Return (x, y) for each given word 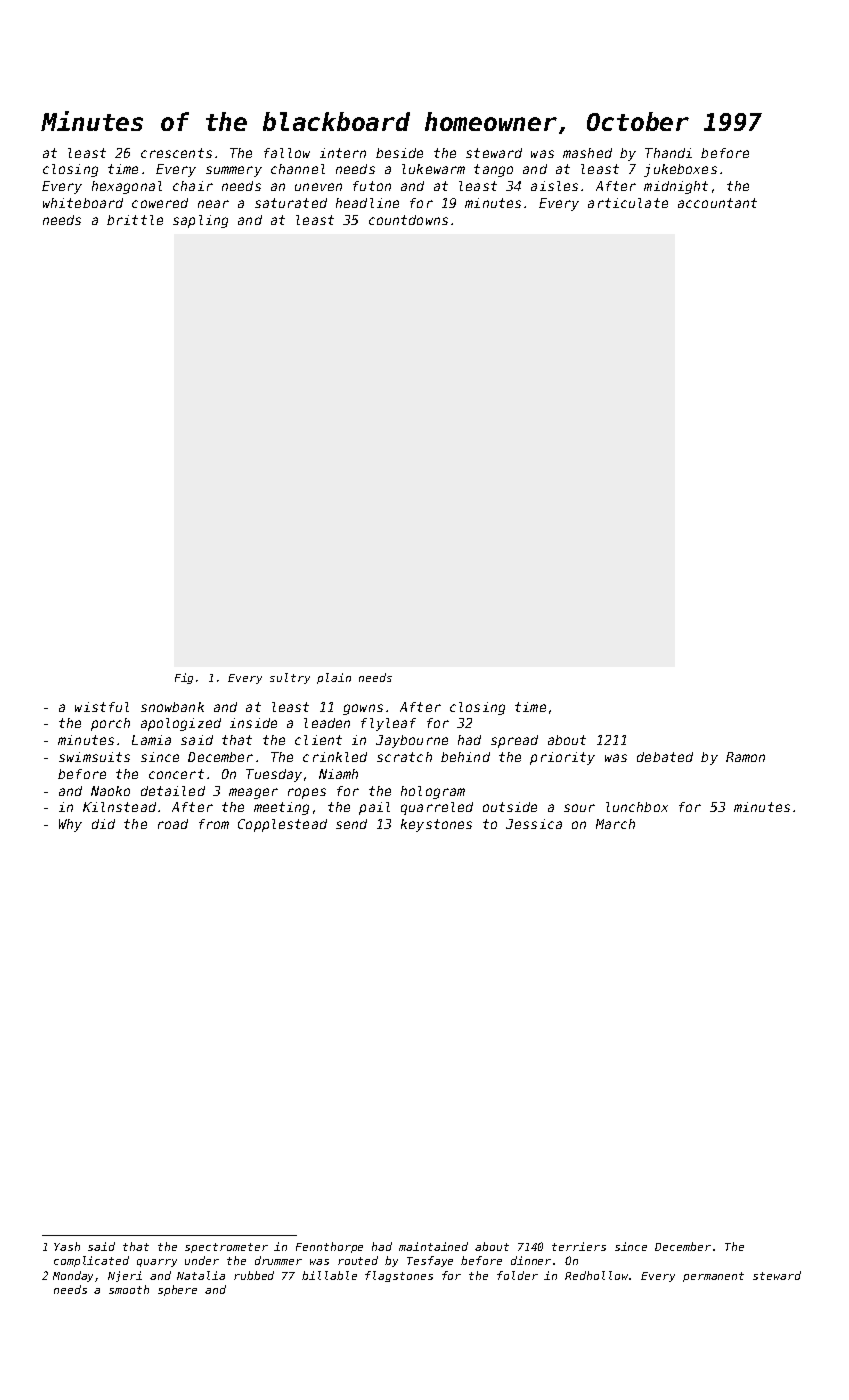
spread (514, 741)
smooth (129, 1289)
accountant (717, 203)
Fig (184, 678)
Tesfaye (430, 1261)
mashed (587, 153)
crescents (176, 153)
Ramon (745, 757)
